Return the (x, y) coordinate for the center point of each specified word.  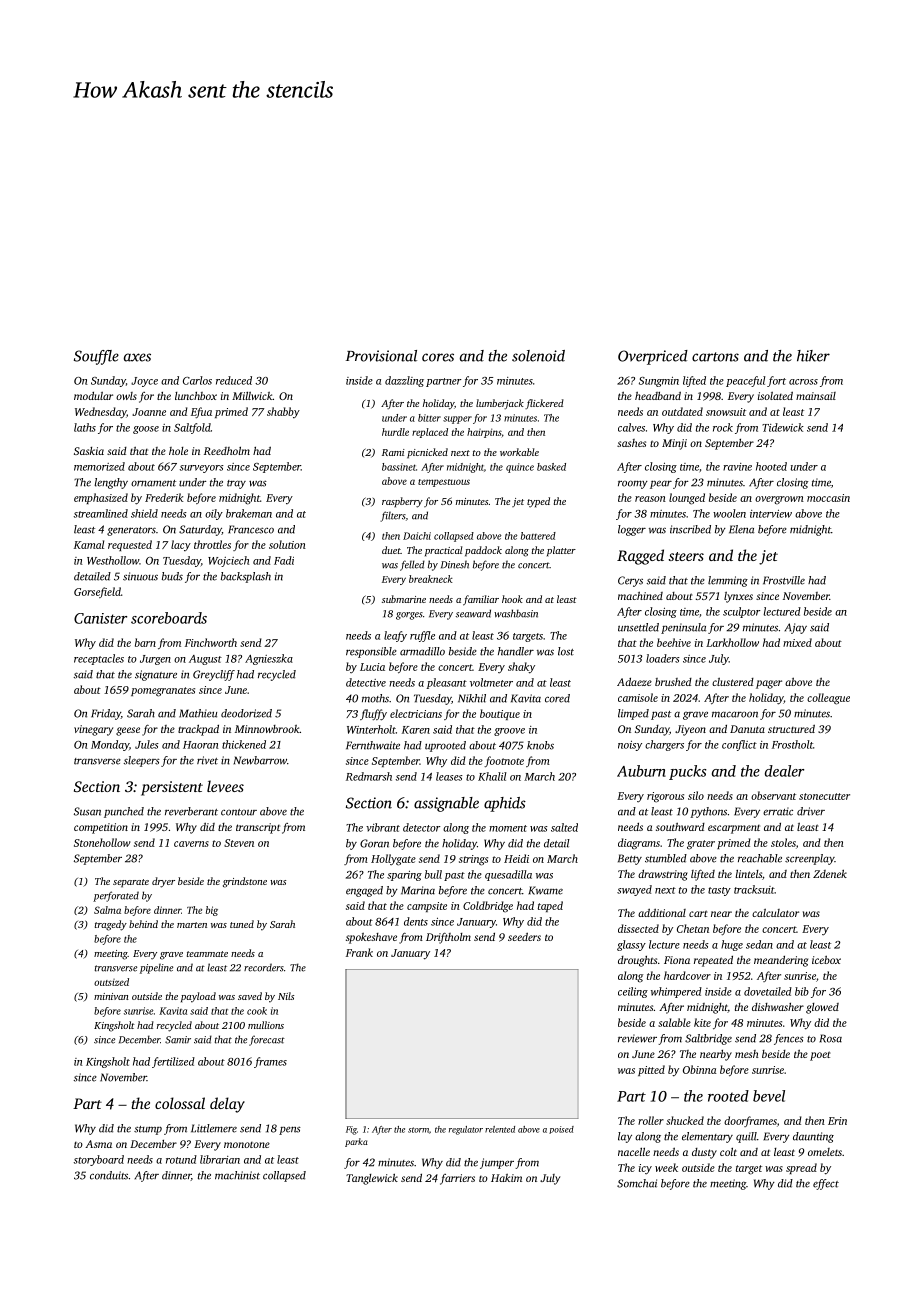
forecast (267, 1040)
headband (658, 395)
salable (674, 1022)
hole (178, 451)
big (212, 911)
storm (418, 1130)
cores (438, 357)
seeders (524, 936)
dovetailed (768, 991)
